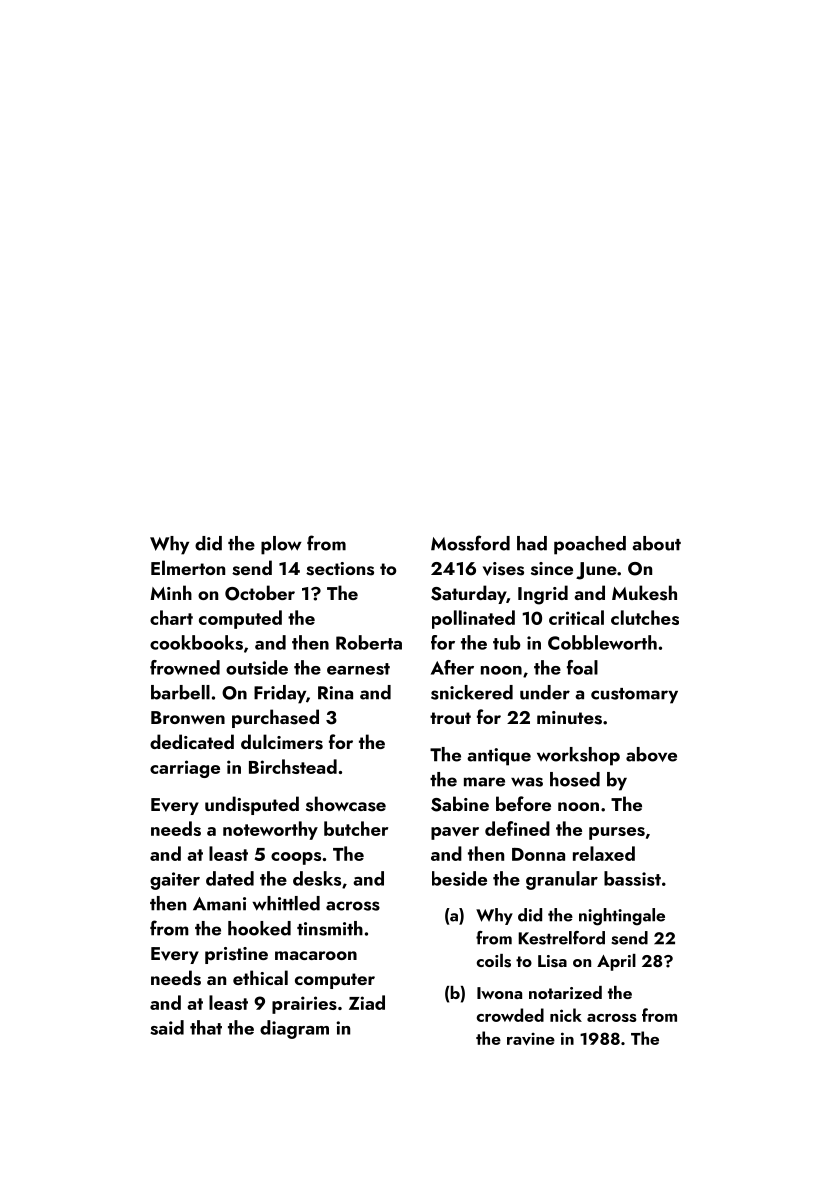 This screenshot has width=834, height=1184. I want to click on purses, so click(617, 833).
